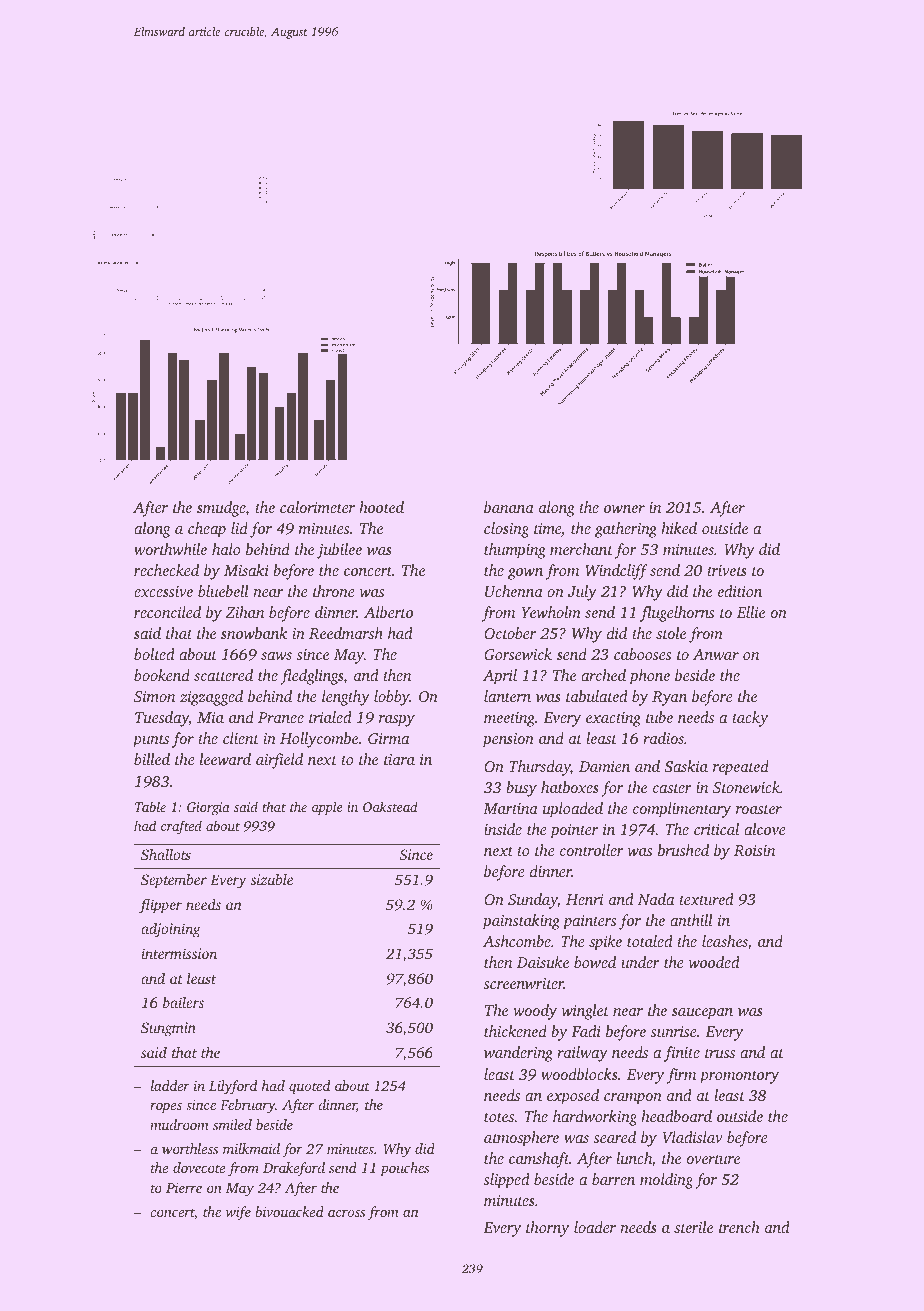 The height and width of the screenshot is (1311, 924). I want to click on owner, so click(624, 509).
